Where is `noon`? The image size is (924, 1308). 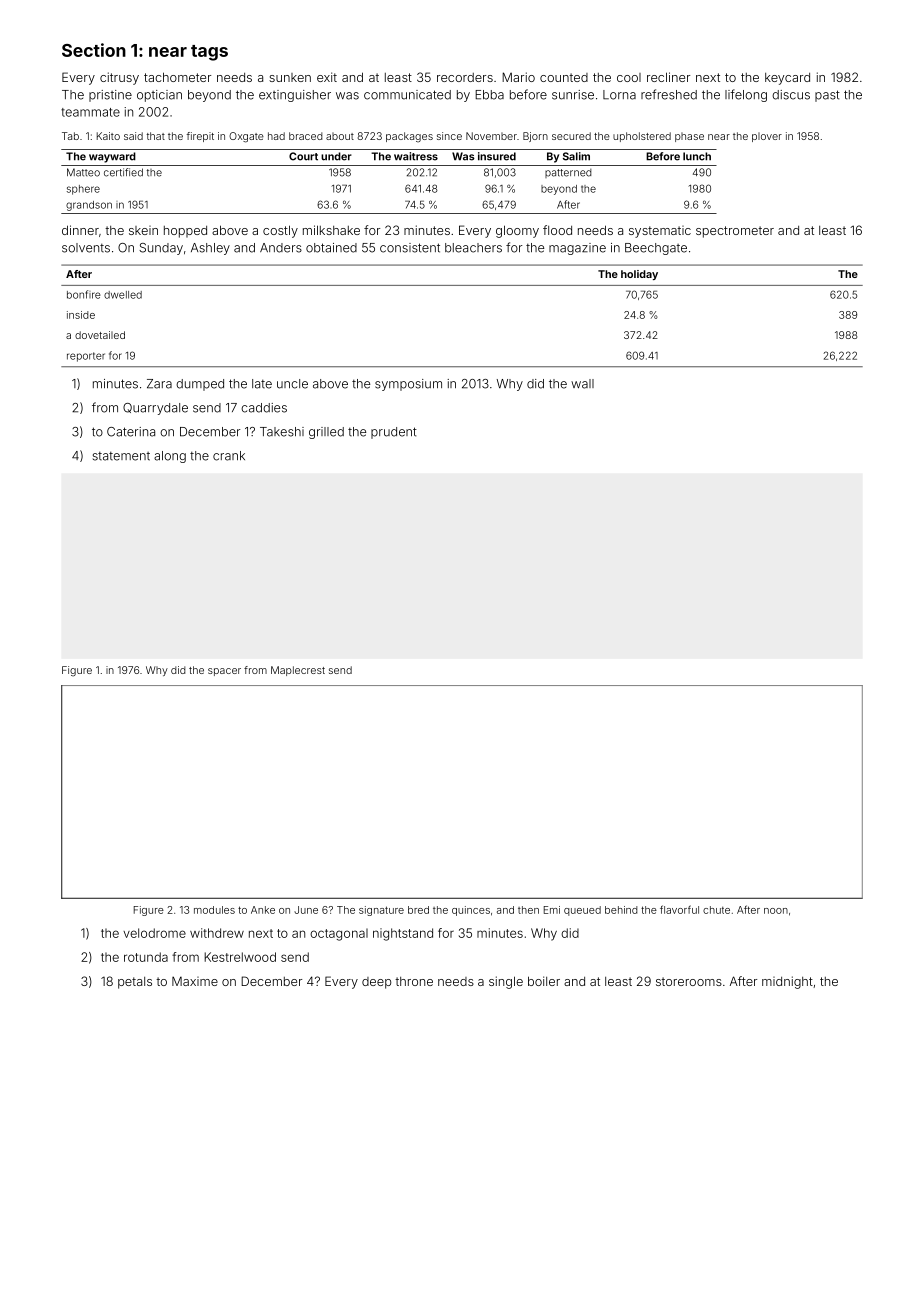 noon is located at coordinates (776, 911).
